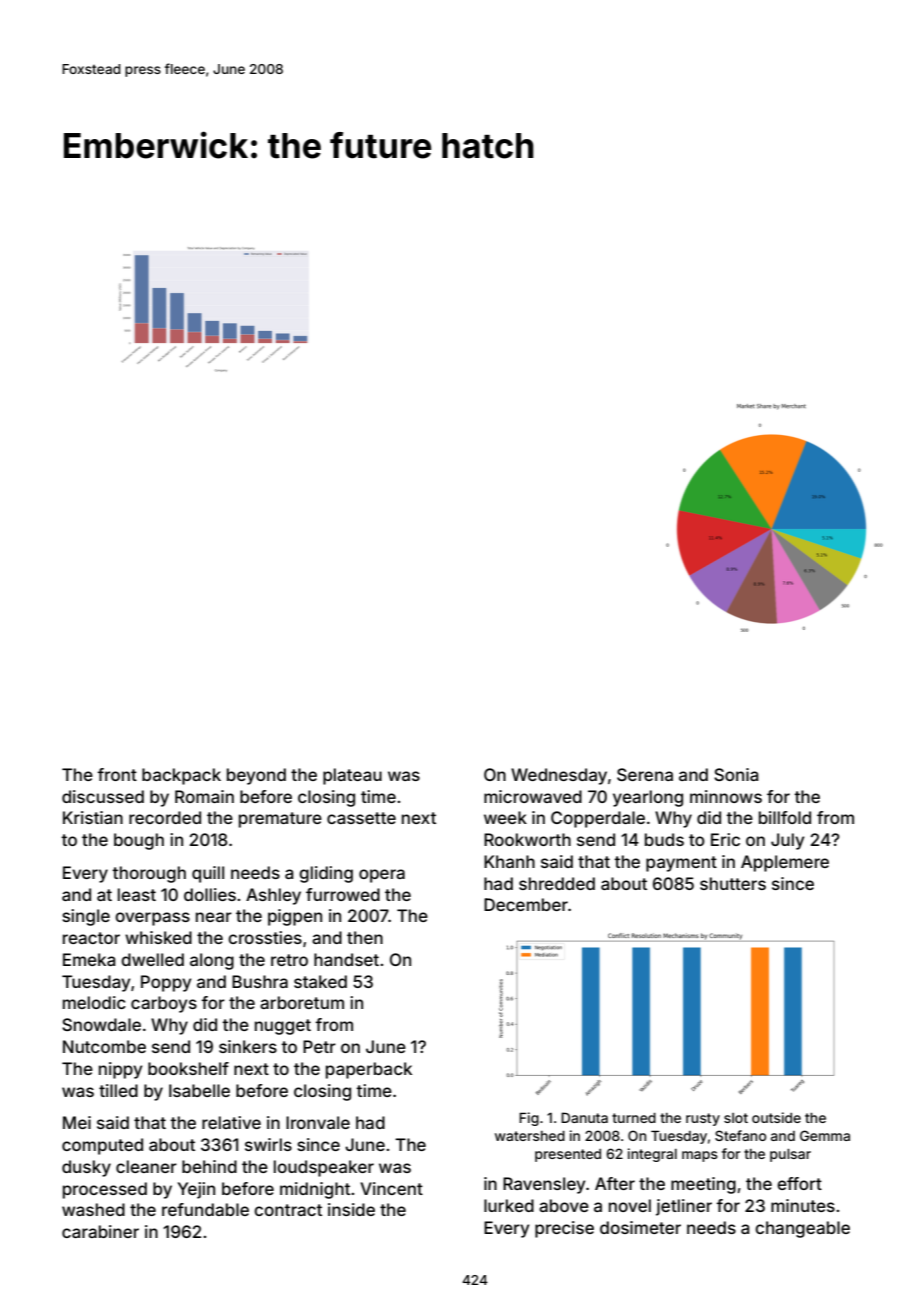  What do you see at coordinates (509, 861) in the screenshot?
I see `Khanh` at bounding box center [509, 861].
